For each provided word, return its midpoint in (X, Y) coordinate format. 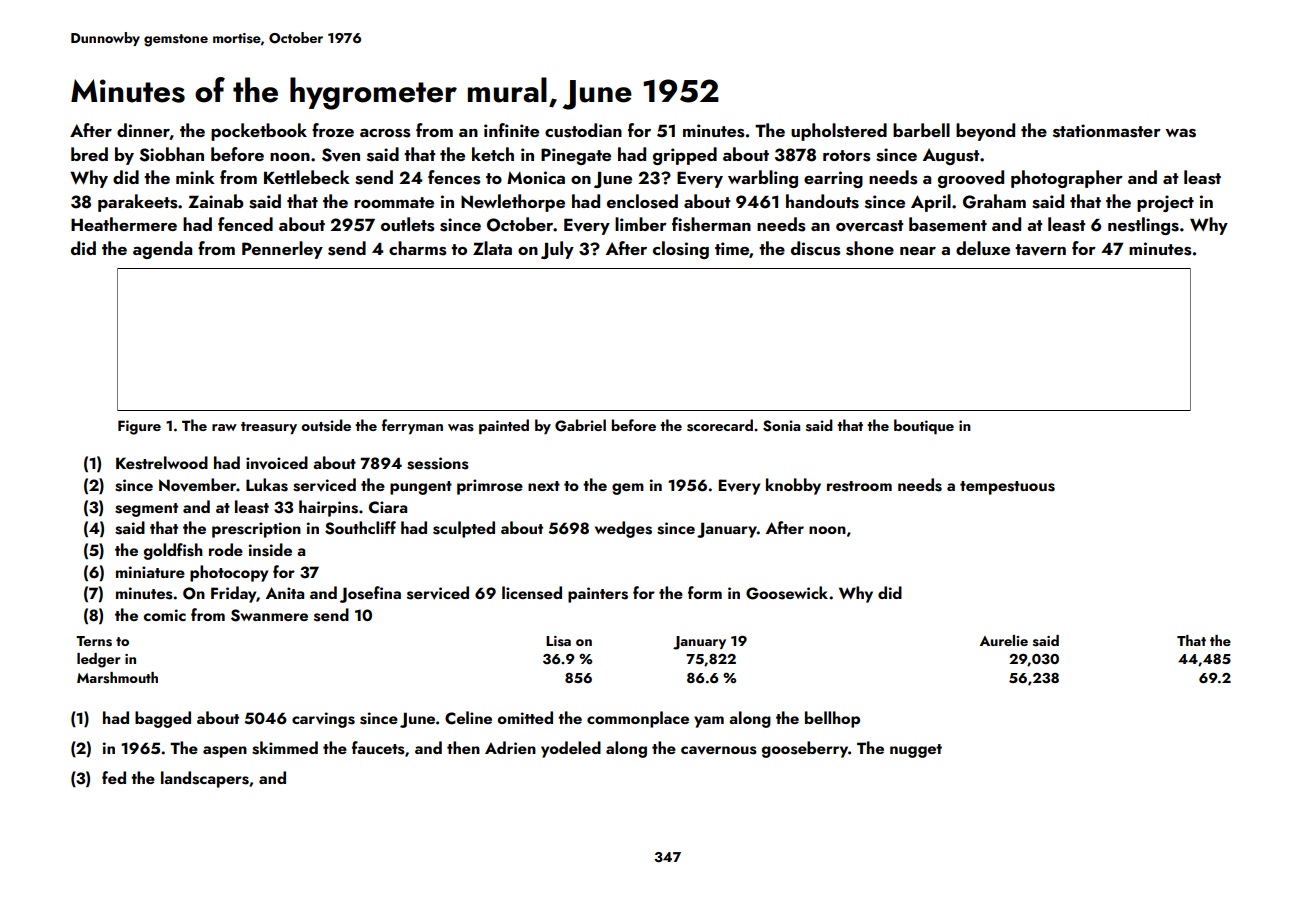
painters (598, 595)
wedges (623, 529)
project (1165, 203)
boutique (924, 426)
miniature (150, 572)
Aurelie (1004, 640)
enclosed (642, 201)
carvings (323, 720)
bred (89, 154)
